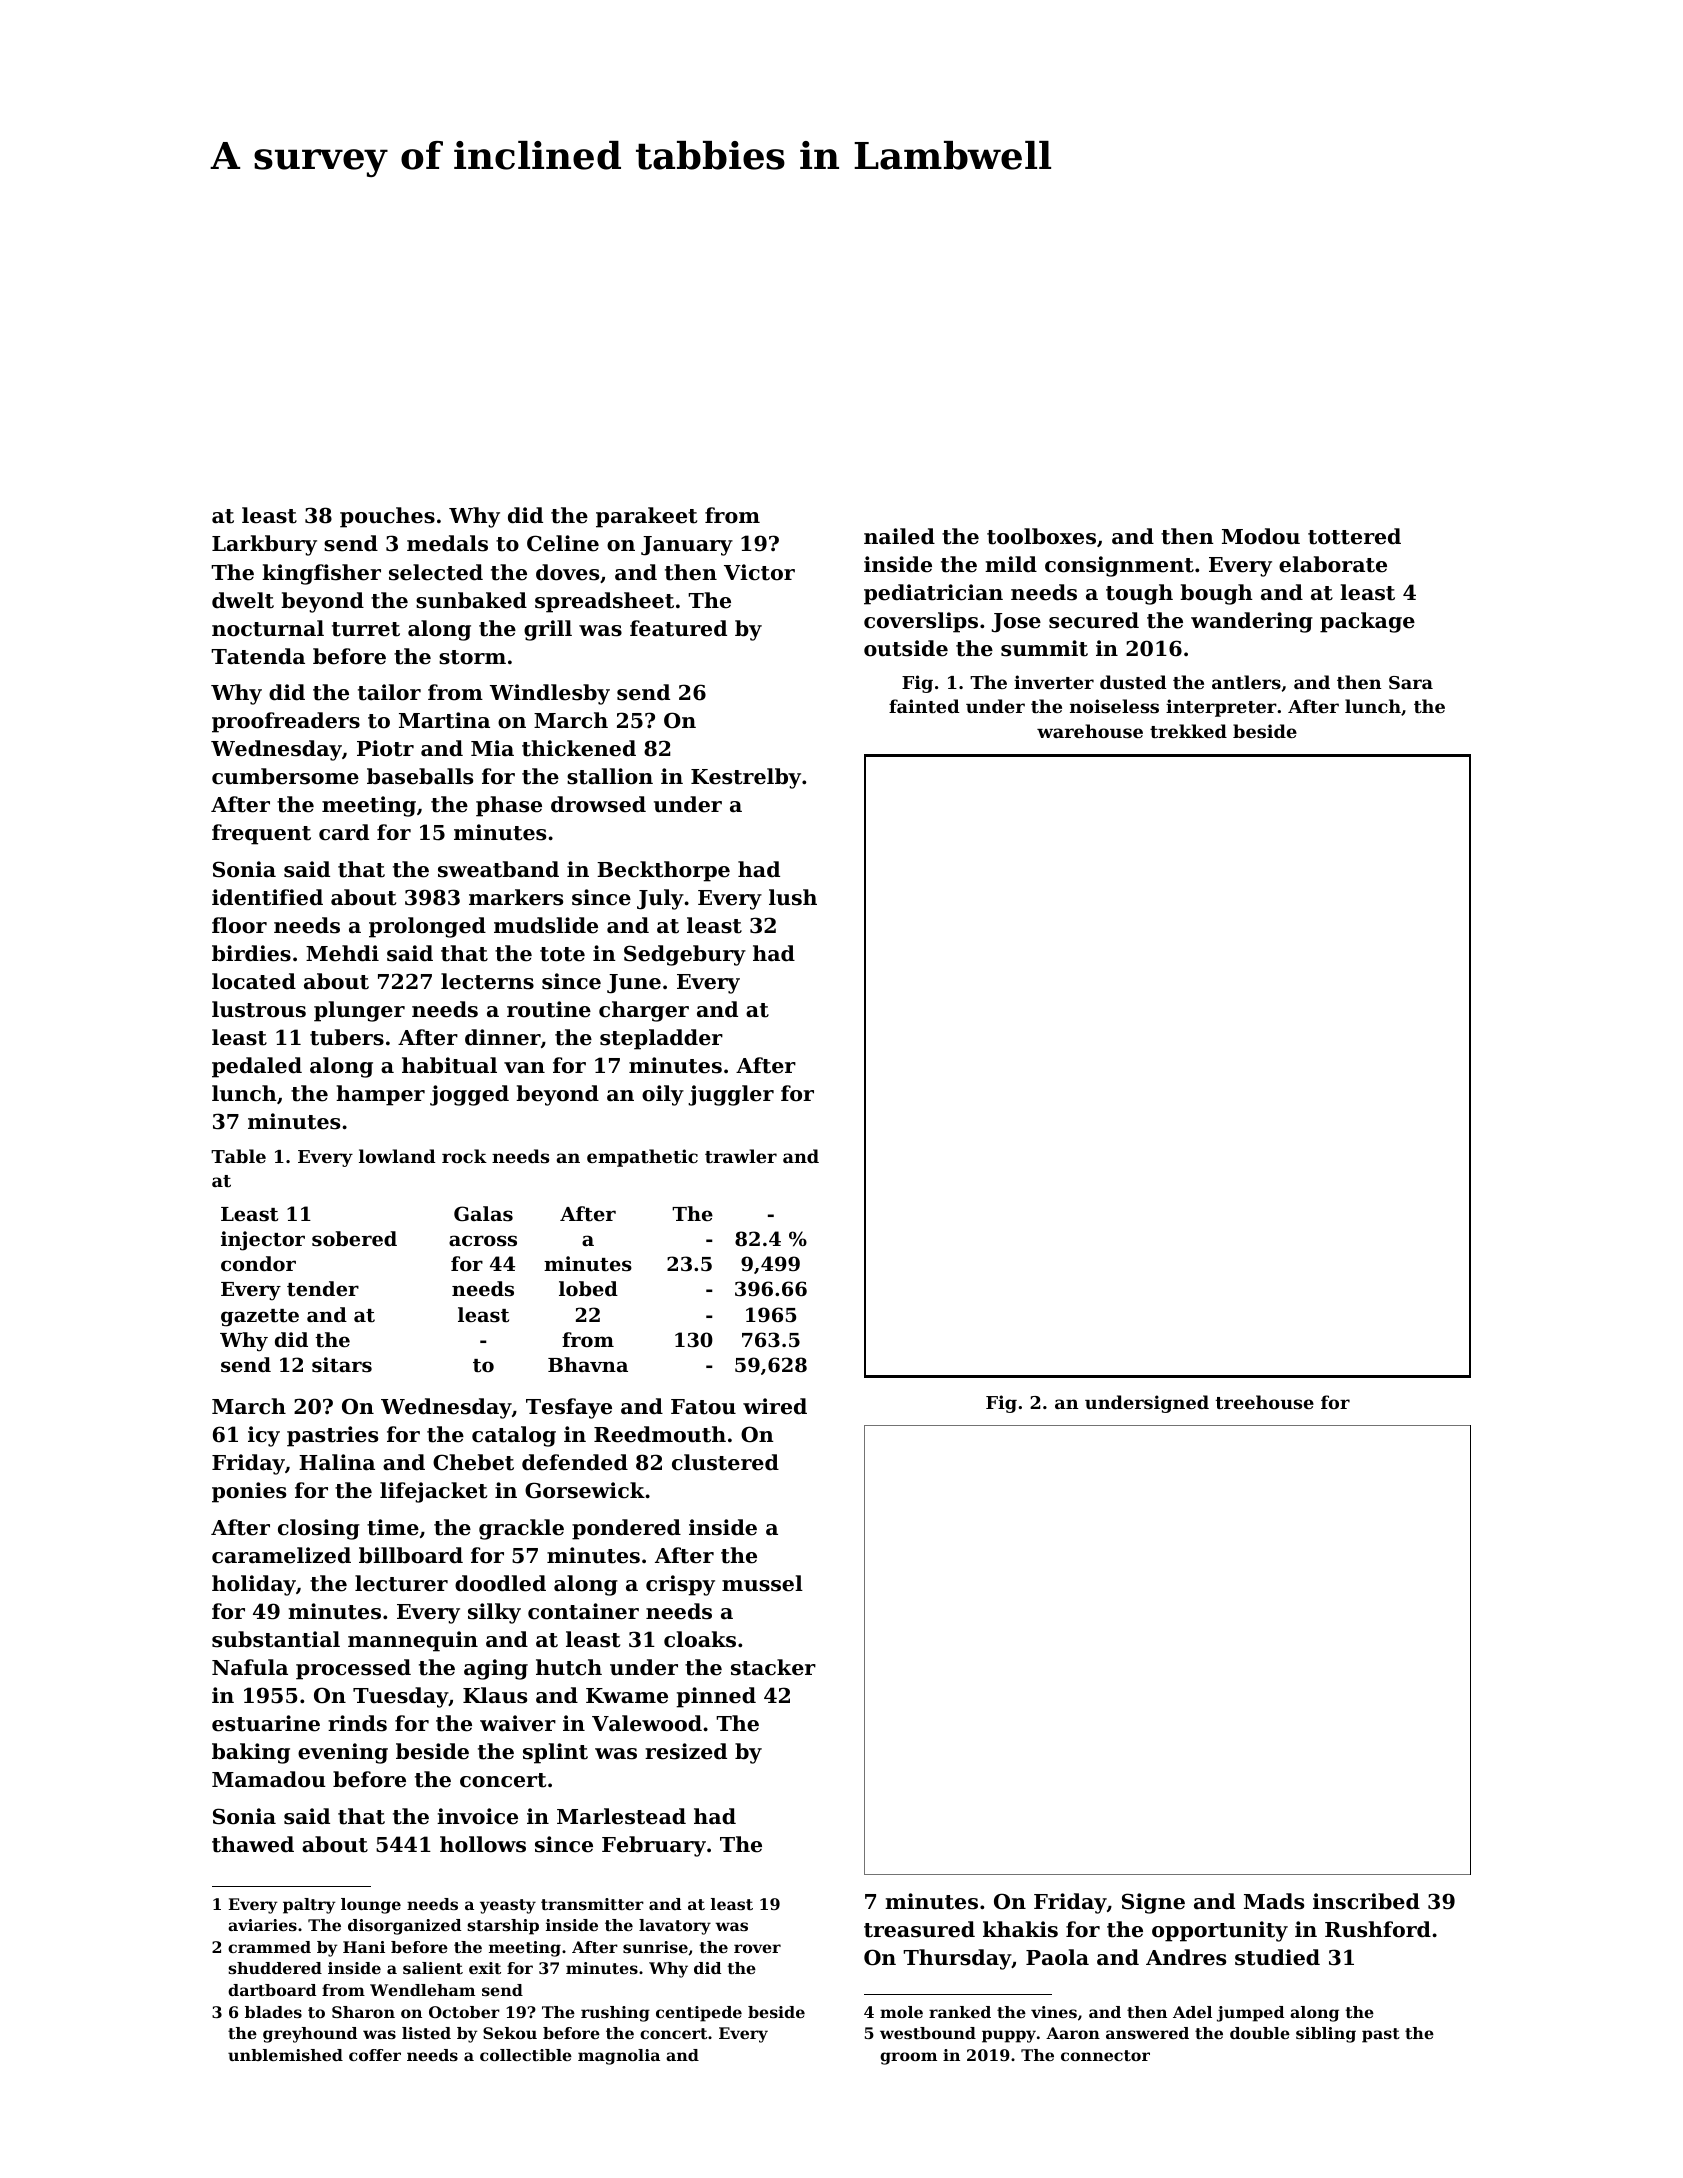 The width and height of the screenshot is (1683, 2178). Describe the element at coordinates (1264, 1402) in the screenshot. I see `treehouse` at that location.
